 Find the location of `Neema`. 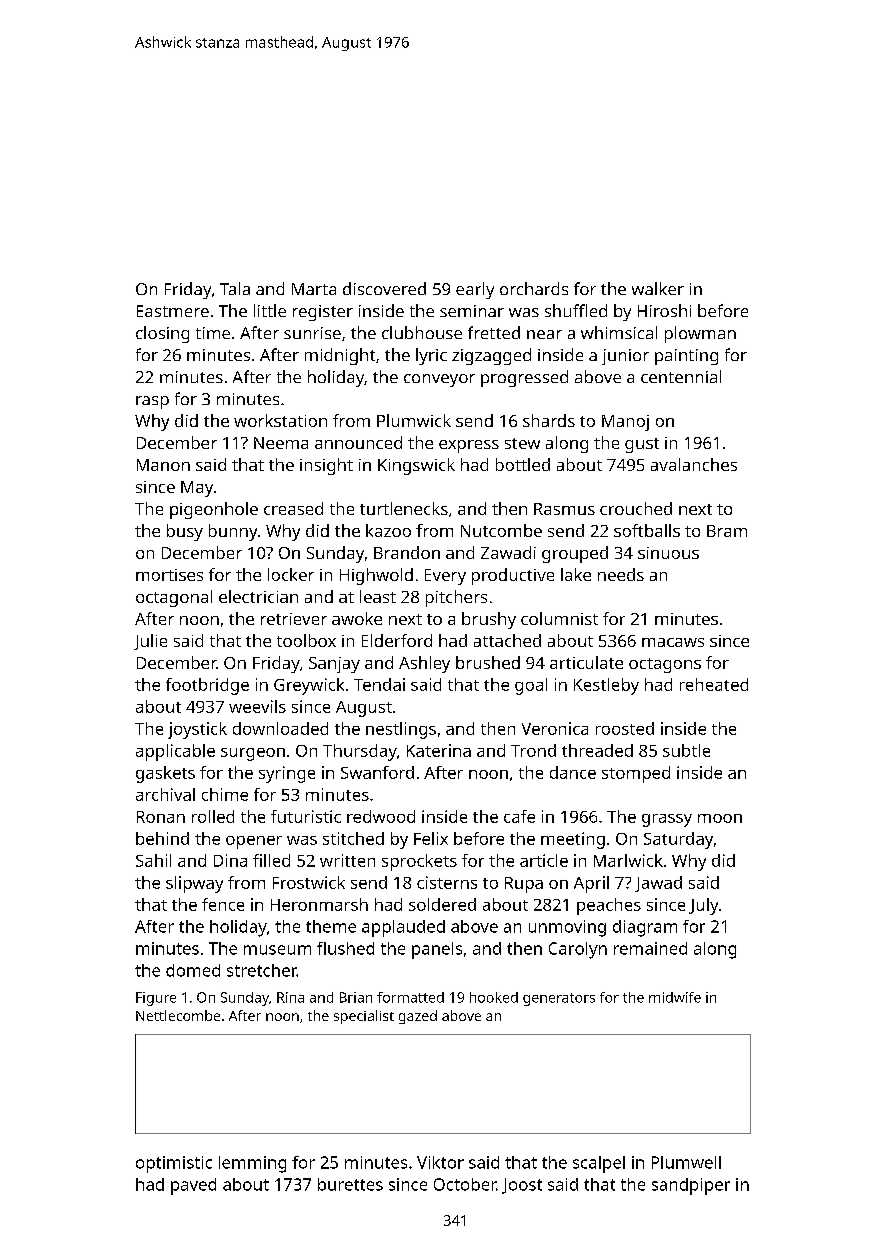

Neema is located at coordinates (281, 443).
